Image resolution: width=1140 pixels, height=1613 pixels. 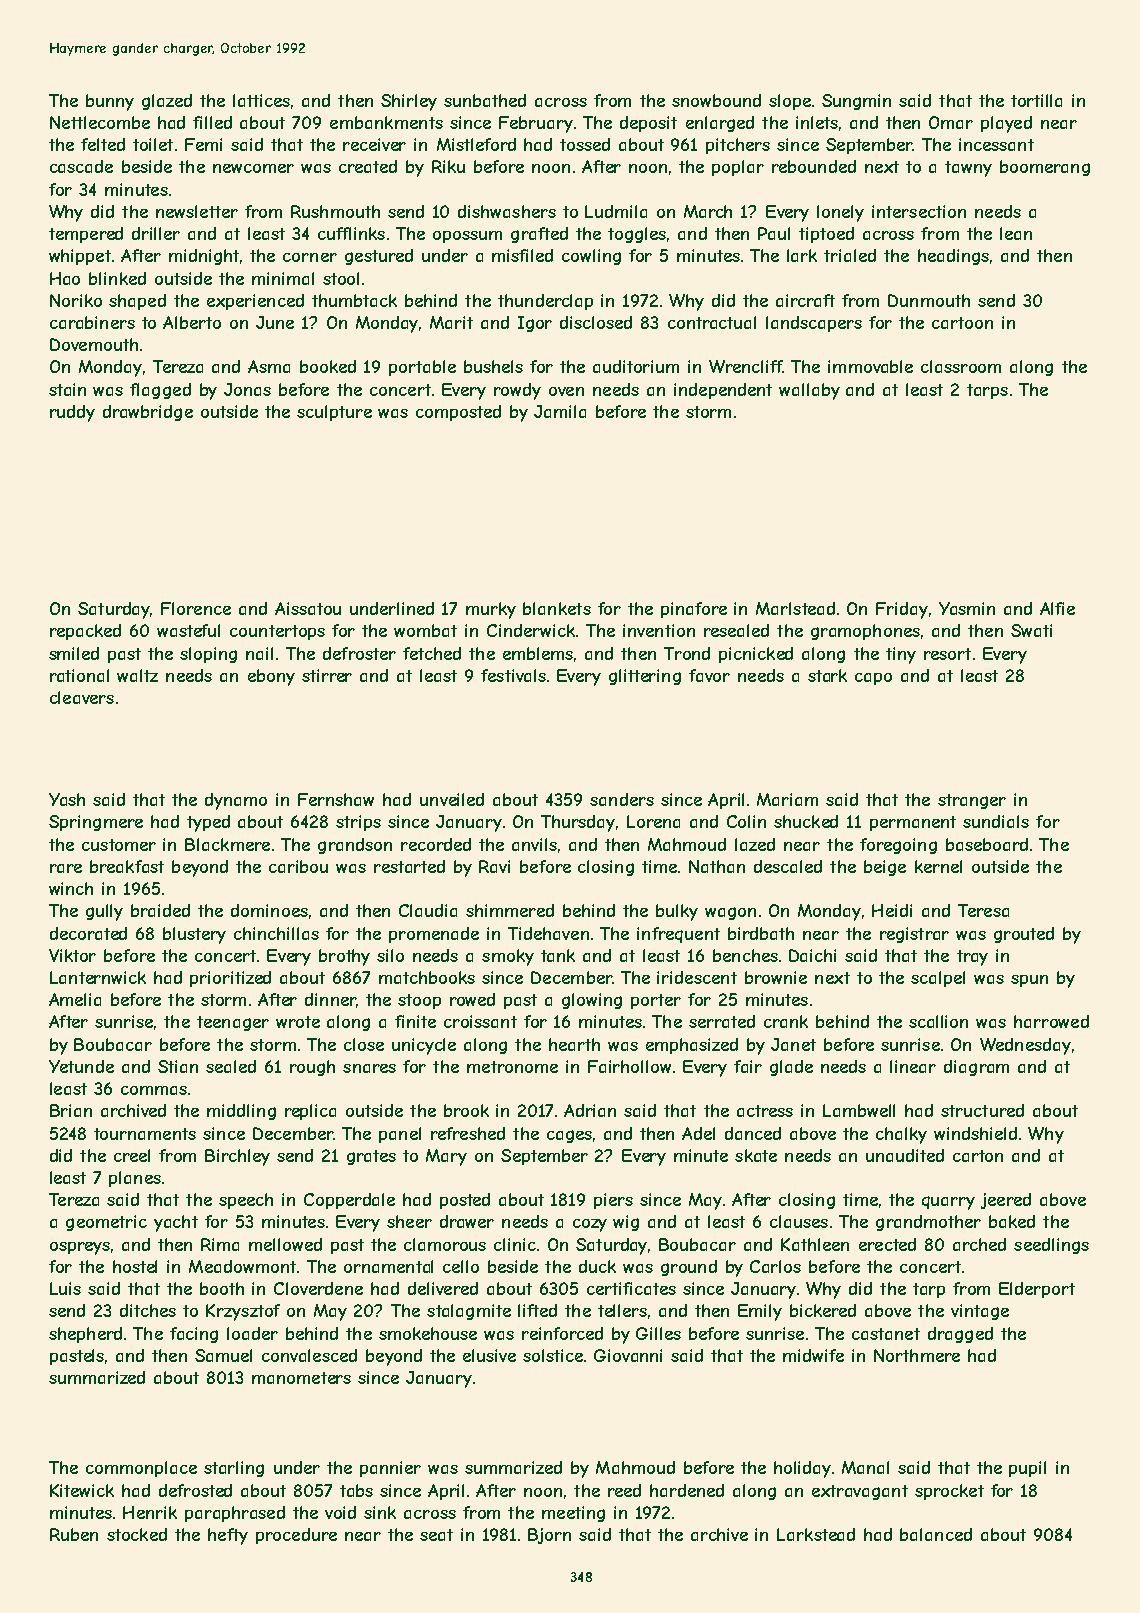 What do you see at coordinates (452, 799) in the screenshot?
I see `unveiled` at bounding box center [452, 799].
